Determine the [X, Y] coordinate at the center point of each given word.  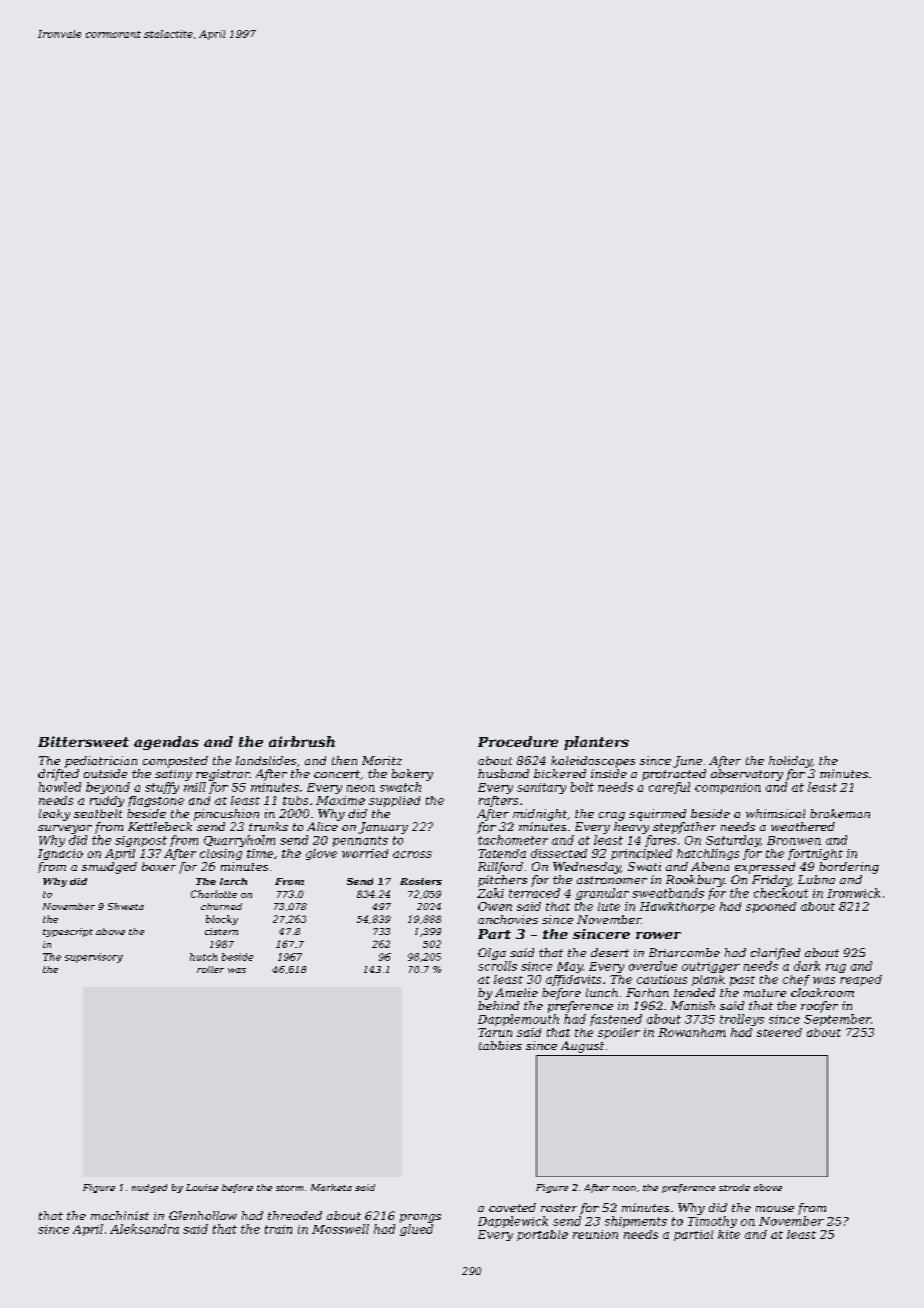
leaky [54, 815]
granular [602, 894]
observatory [747, 775]
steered [779, 1032]
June [687, 762]
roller [210, 969]
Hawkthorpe [677, 907]
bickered [560, 773]
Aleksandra [144, 1229]
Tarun [495, 1032]
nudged [149, 1188]
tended [694, 992]
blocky [222, 920]
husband [503, 773]
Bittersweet [83, 741]
